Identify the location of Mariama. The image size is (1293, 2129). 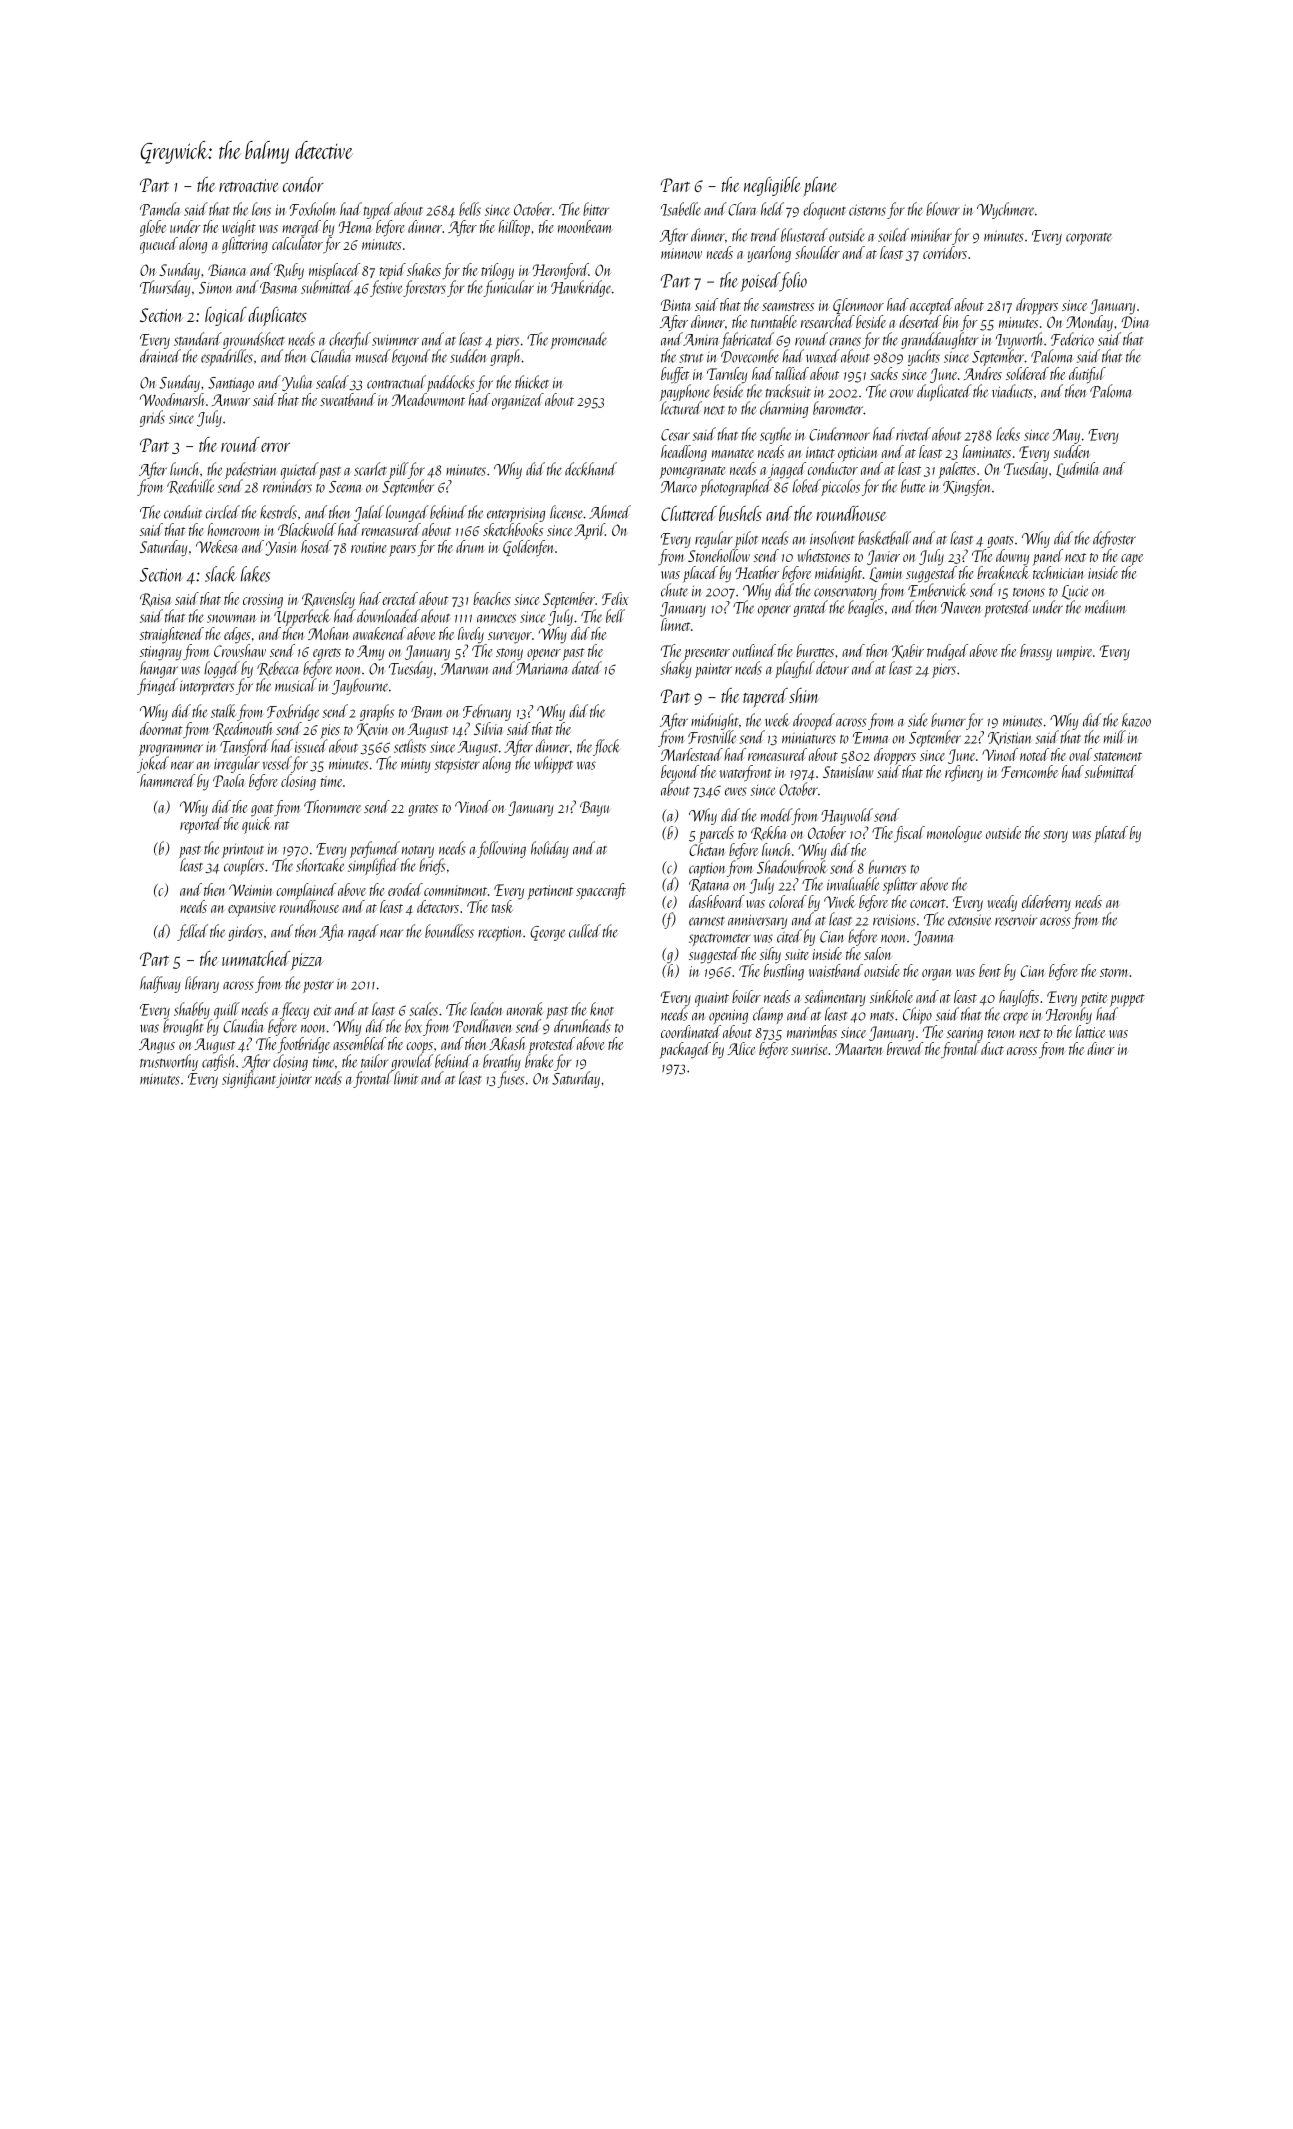
(542, 669).
